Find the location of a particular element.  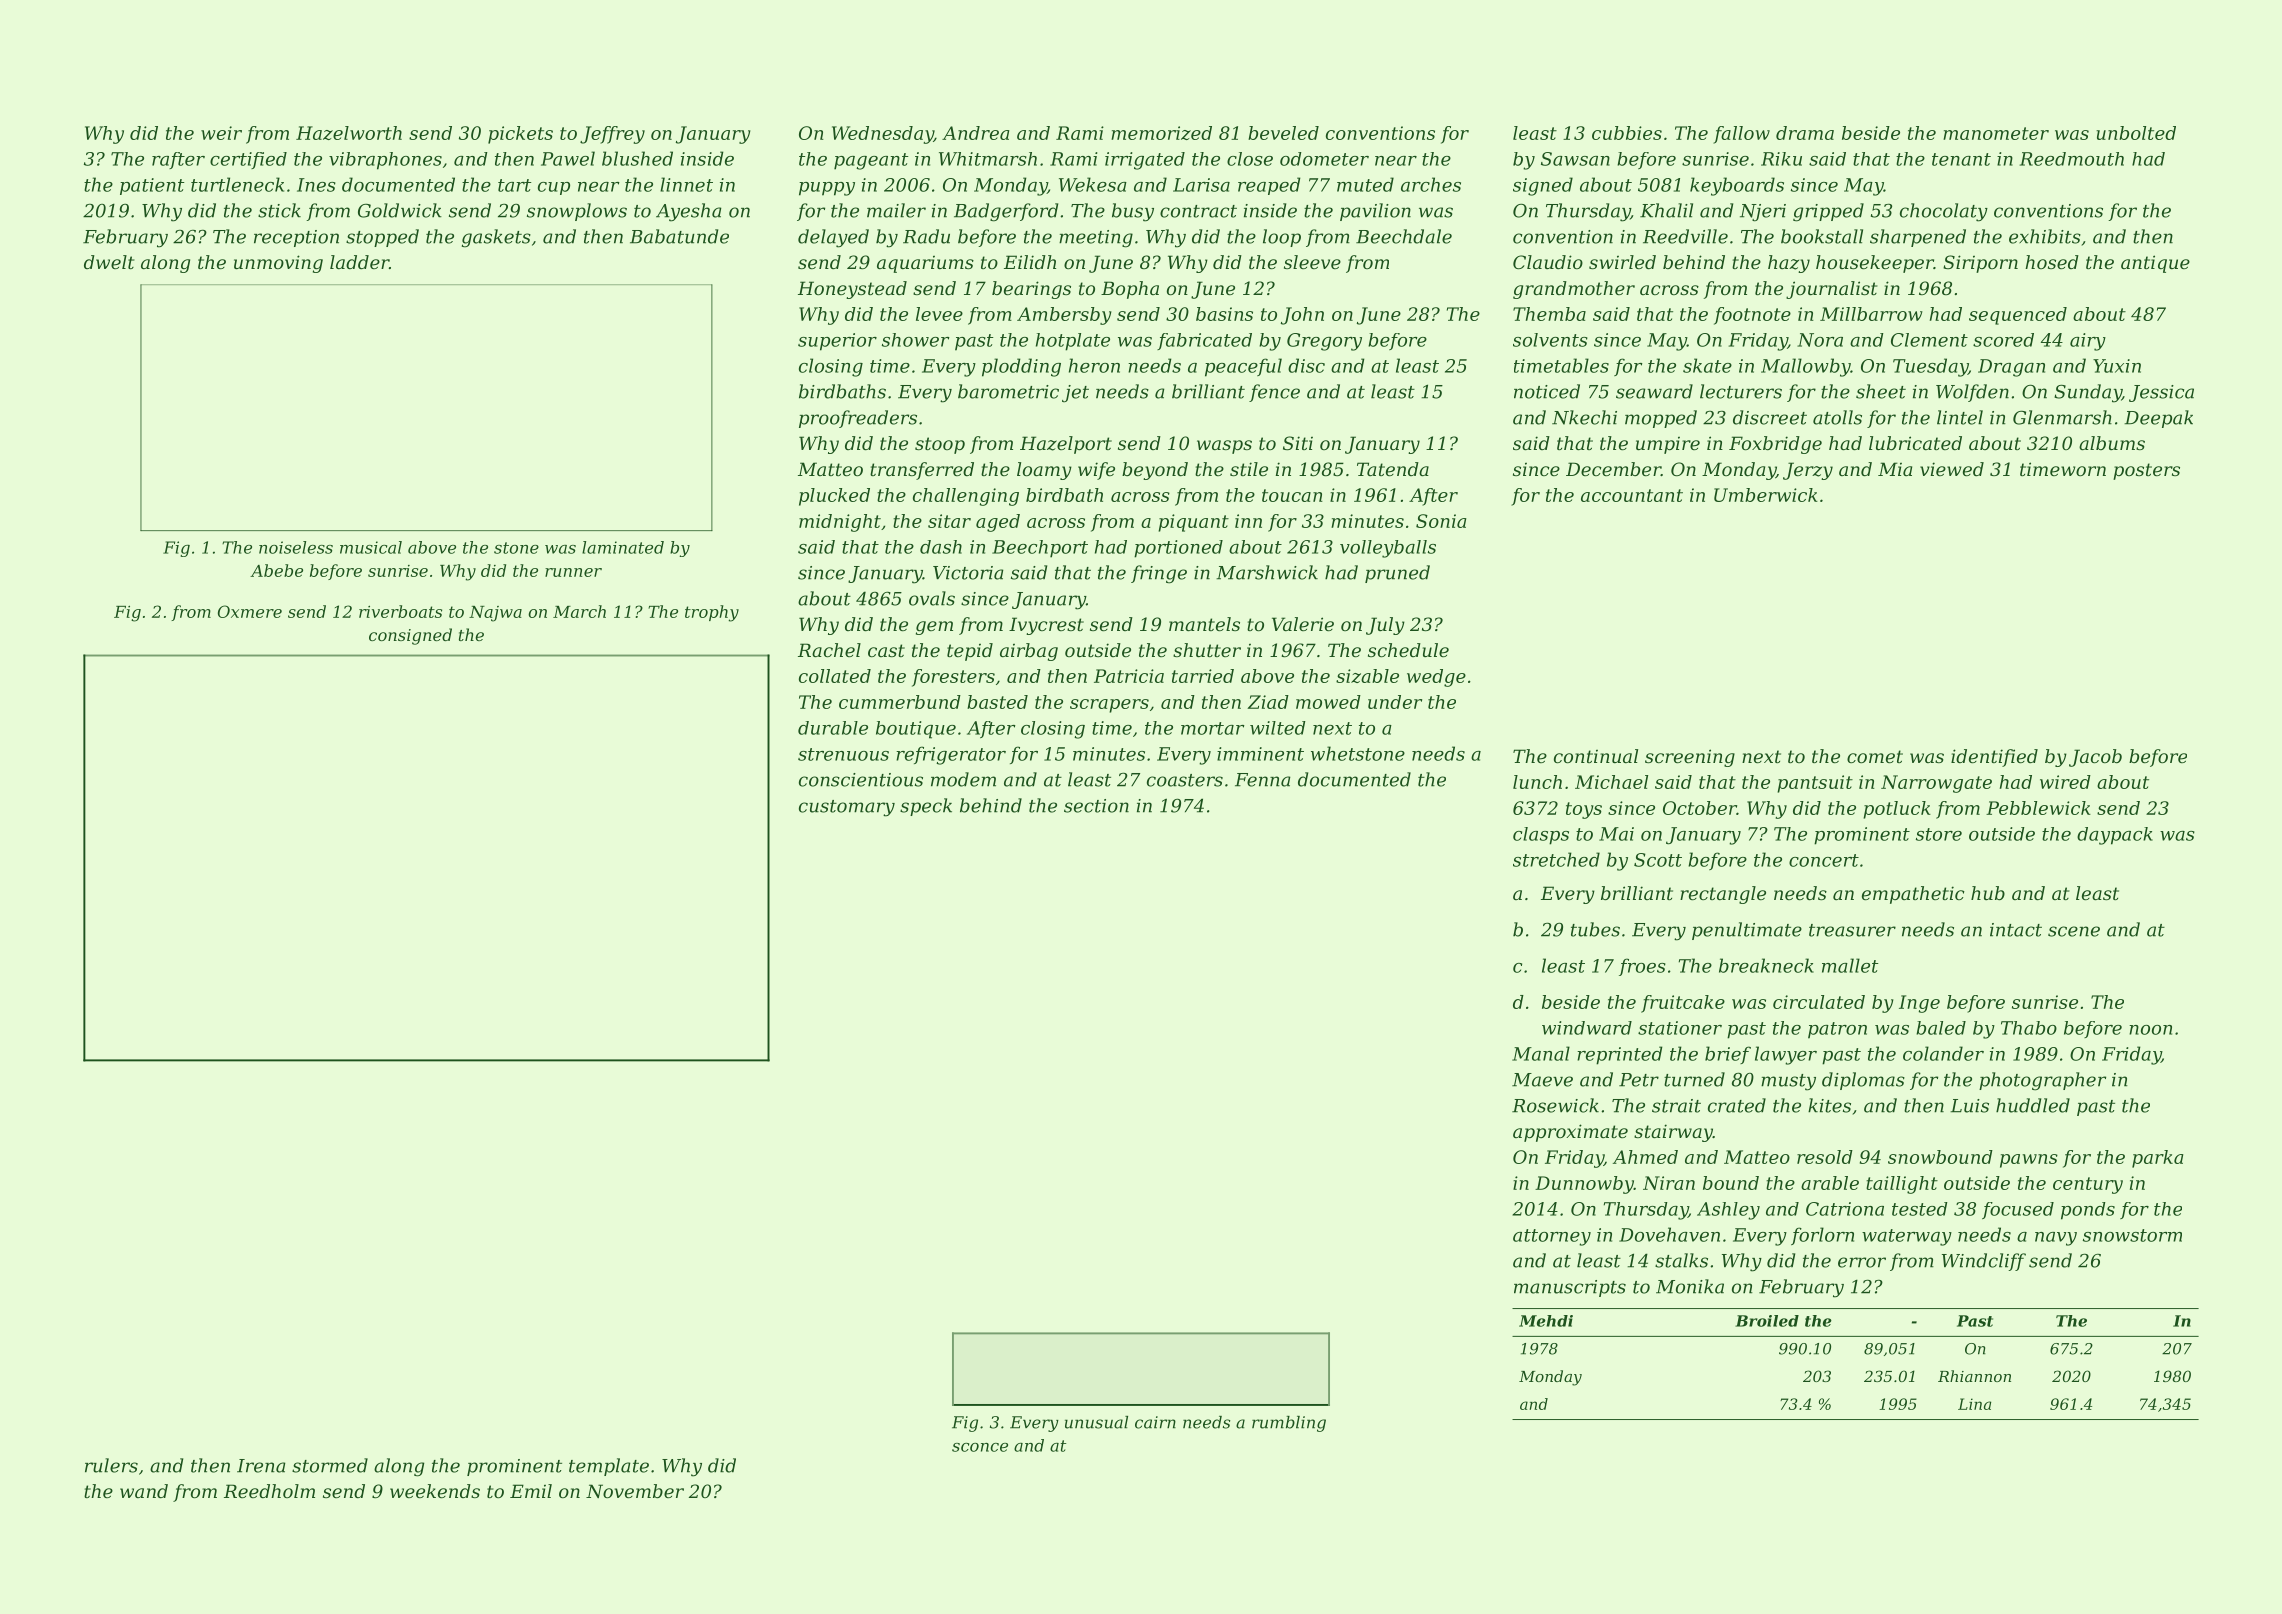

October is located at coordinates (1700, 808).
